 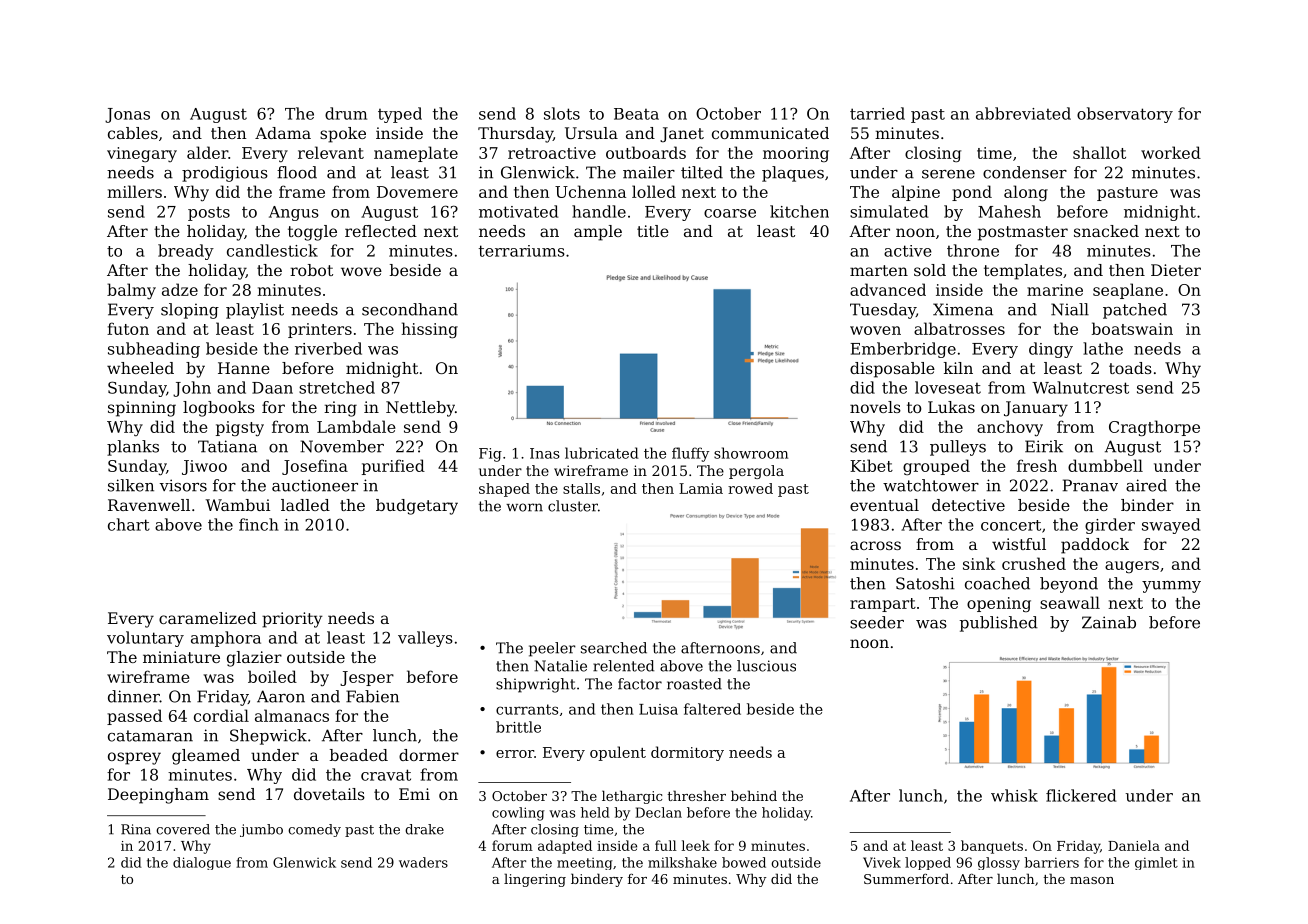 I want to click on lubricated, so click(x=602, y=453).
